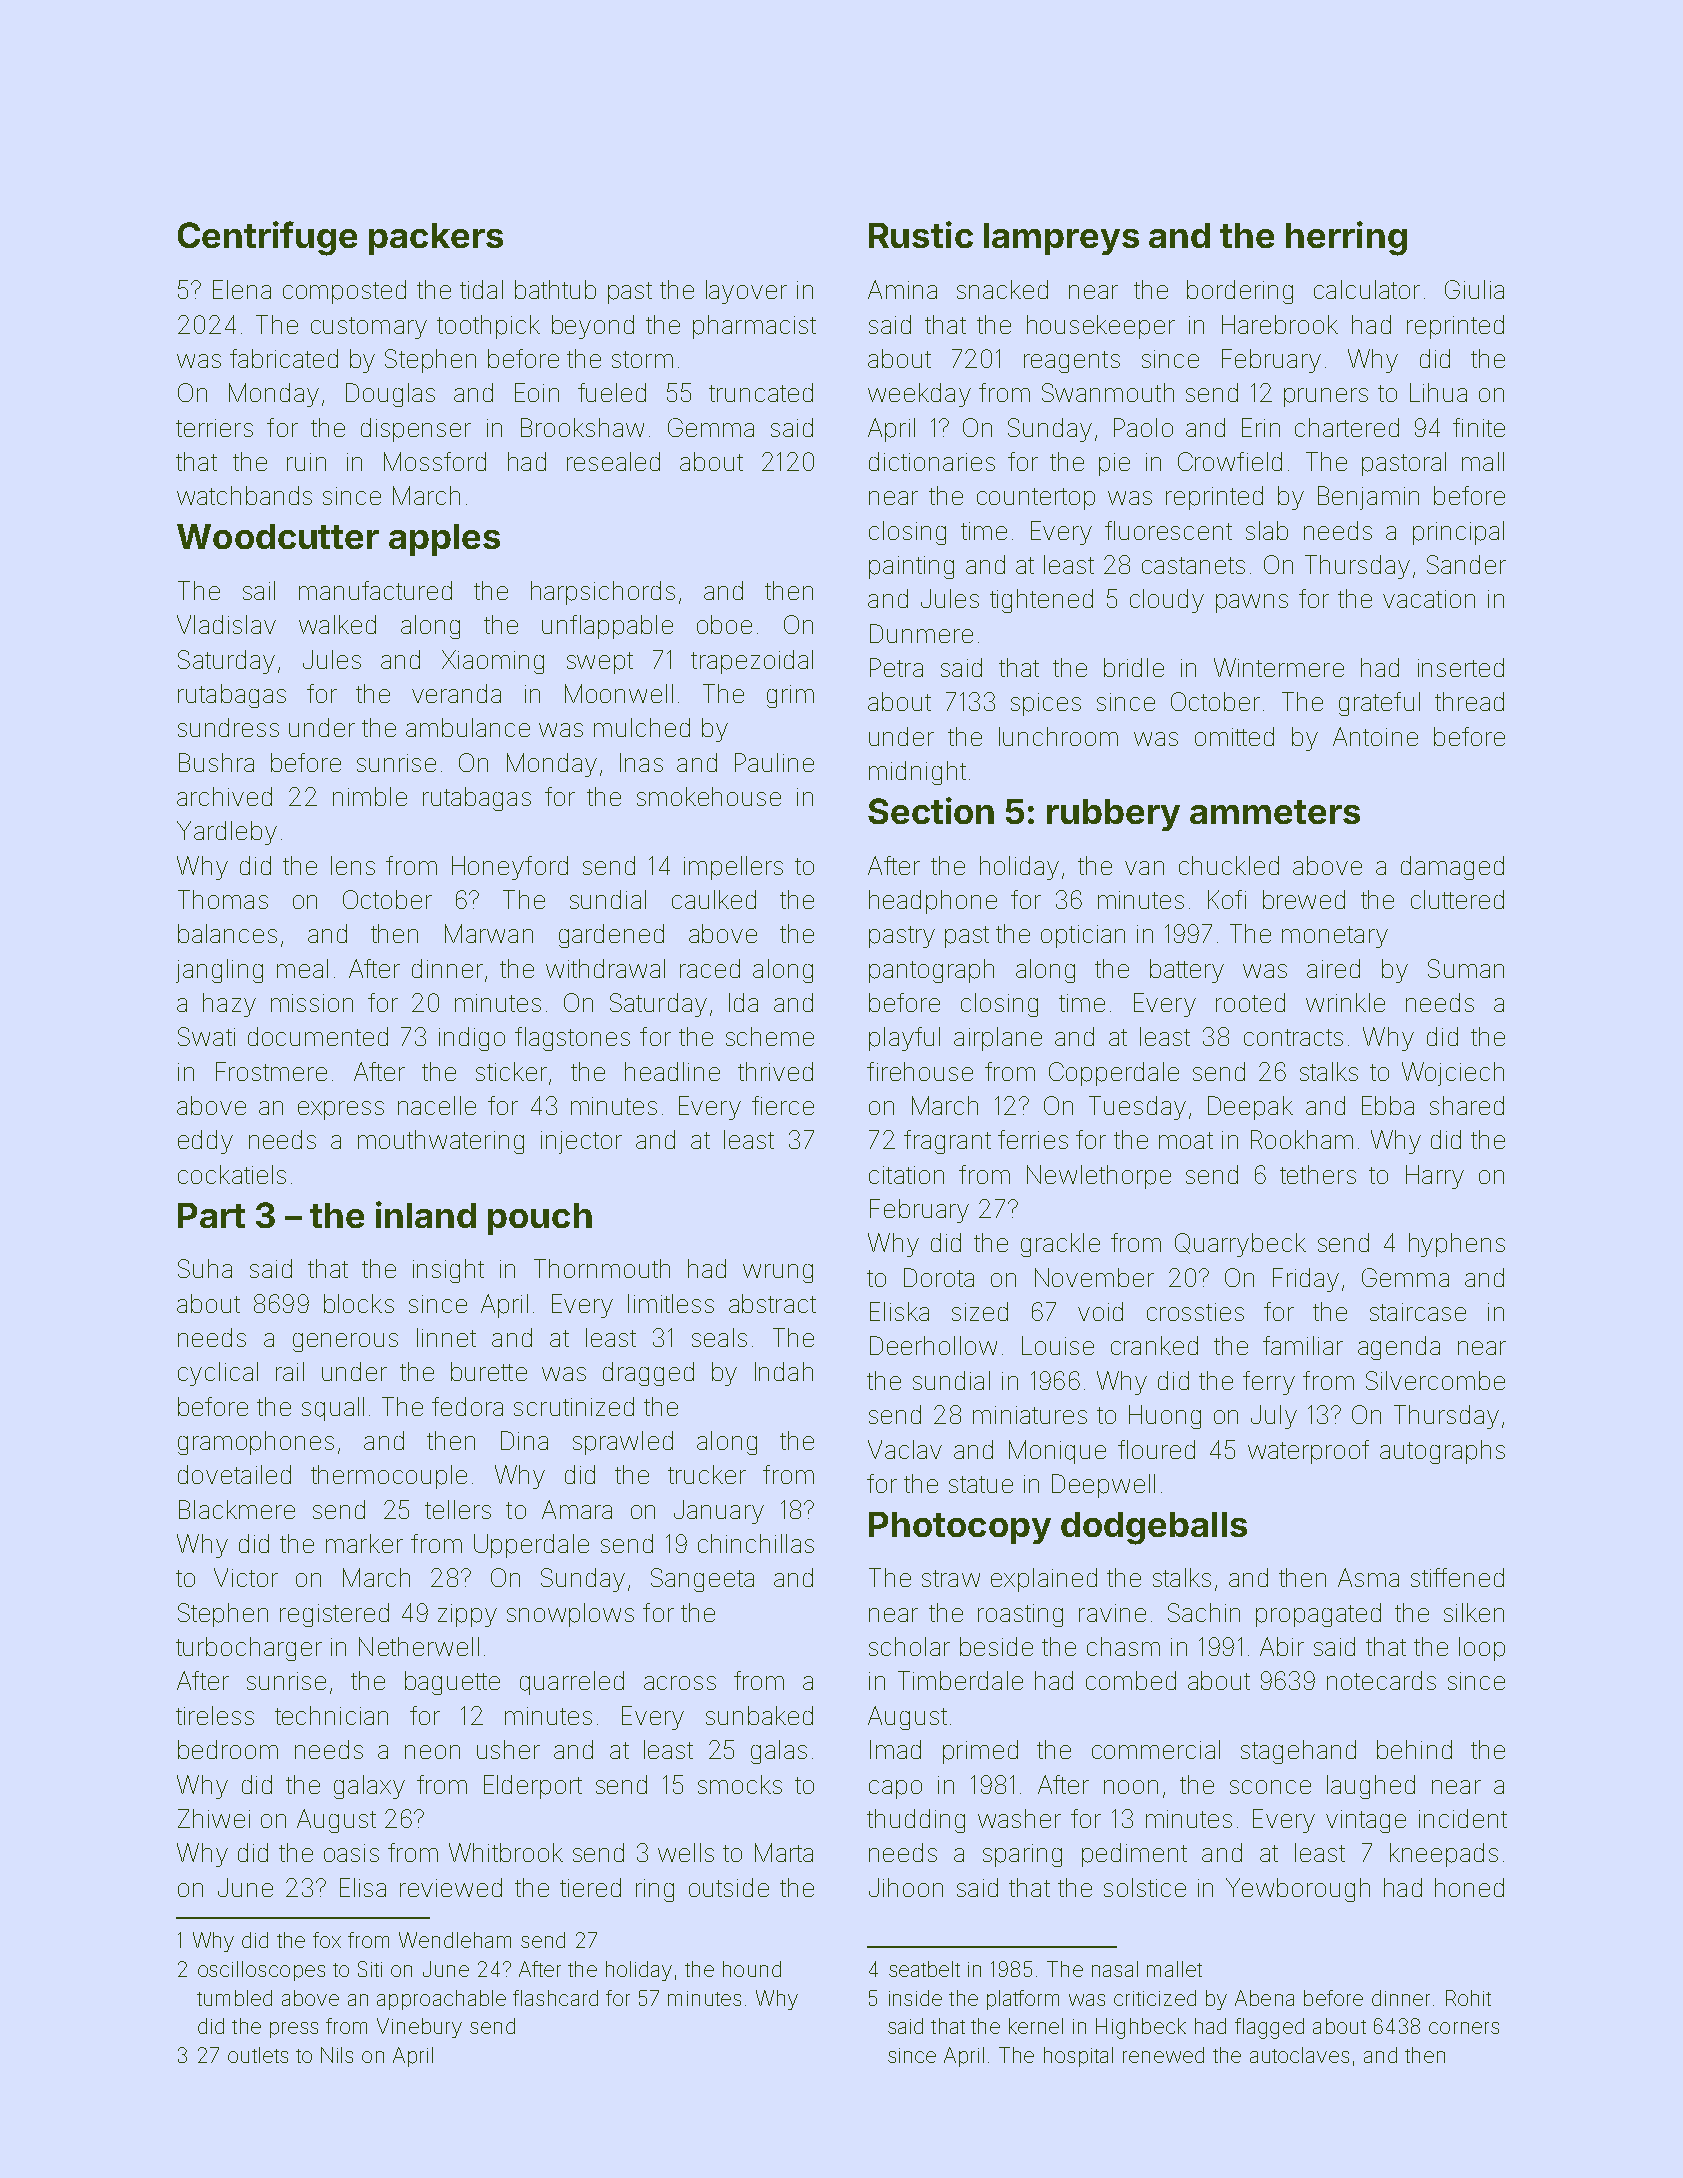  I want to click on resealed, so click(613, 461).
